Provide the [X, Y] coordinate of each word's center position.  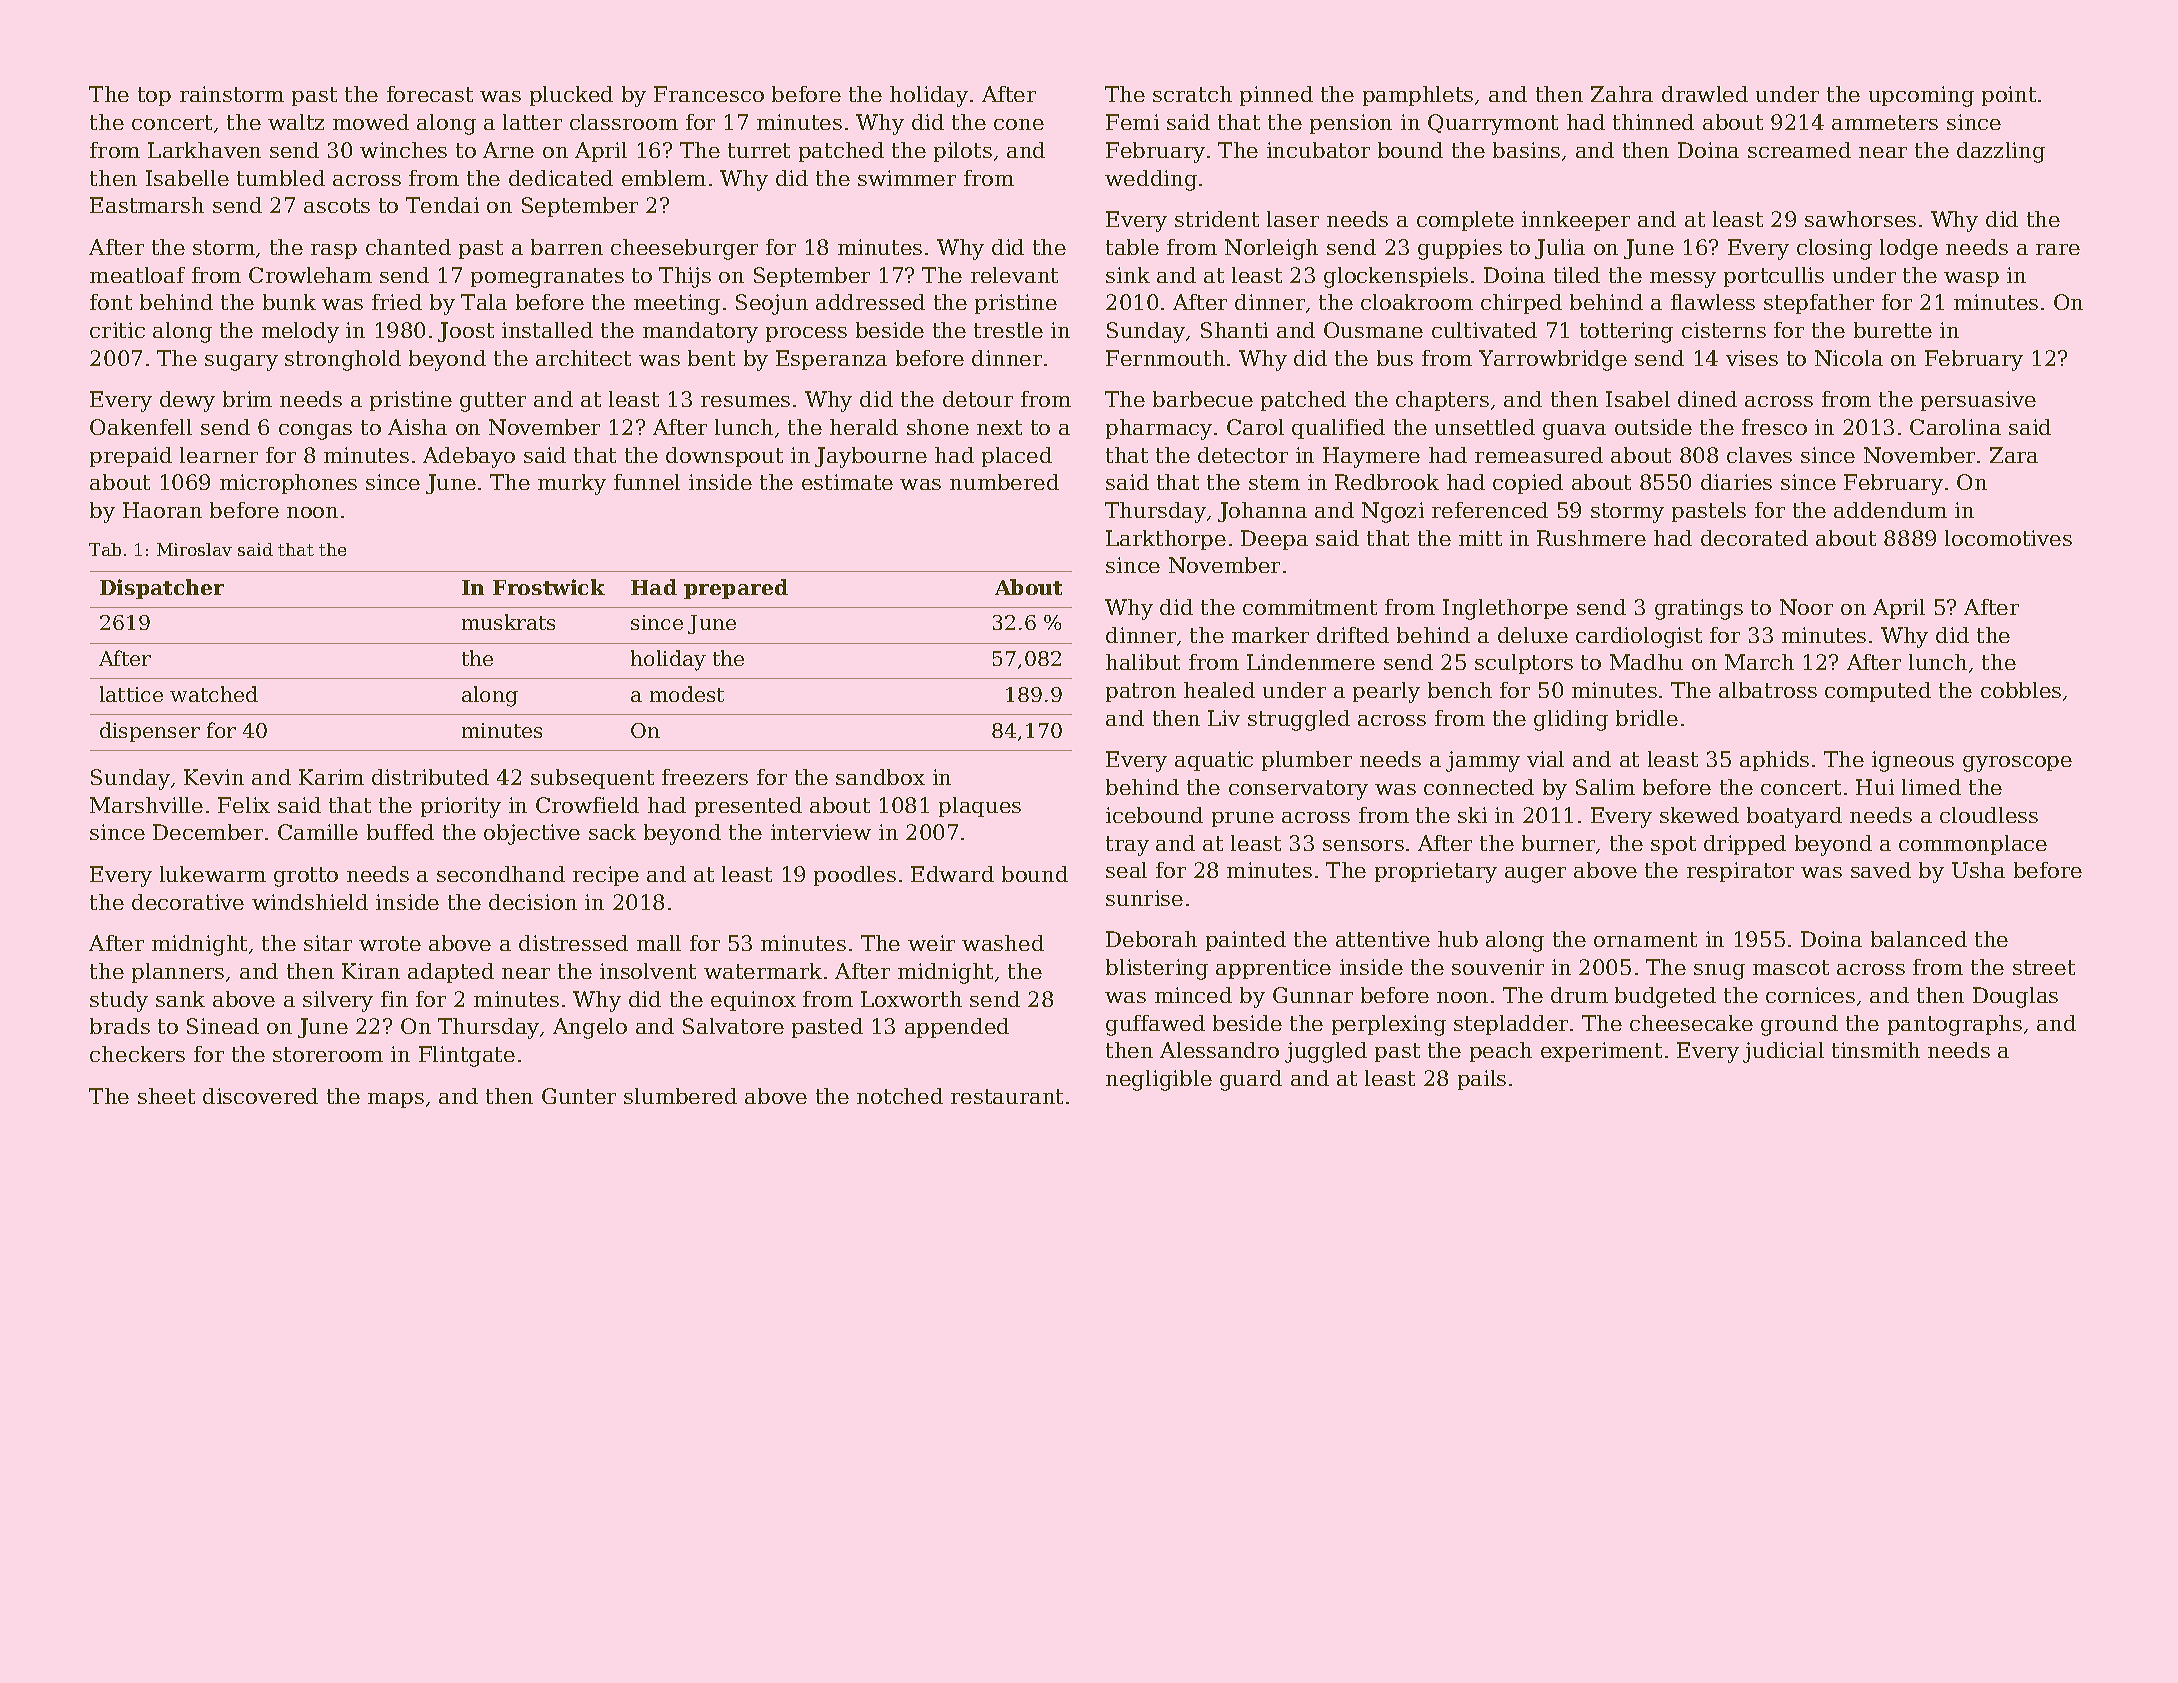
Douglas [2015, 997]
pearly [1386, 692]
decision [533, 902]
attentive [1383, 939]
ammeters [1885, 122]
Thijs [685, 277]
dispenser [150, 732]
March [1759, 662]
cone [1019, 124]
